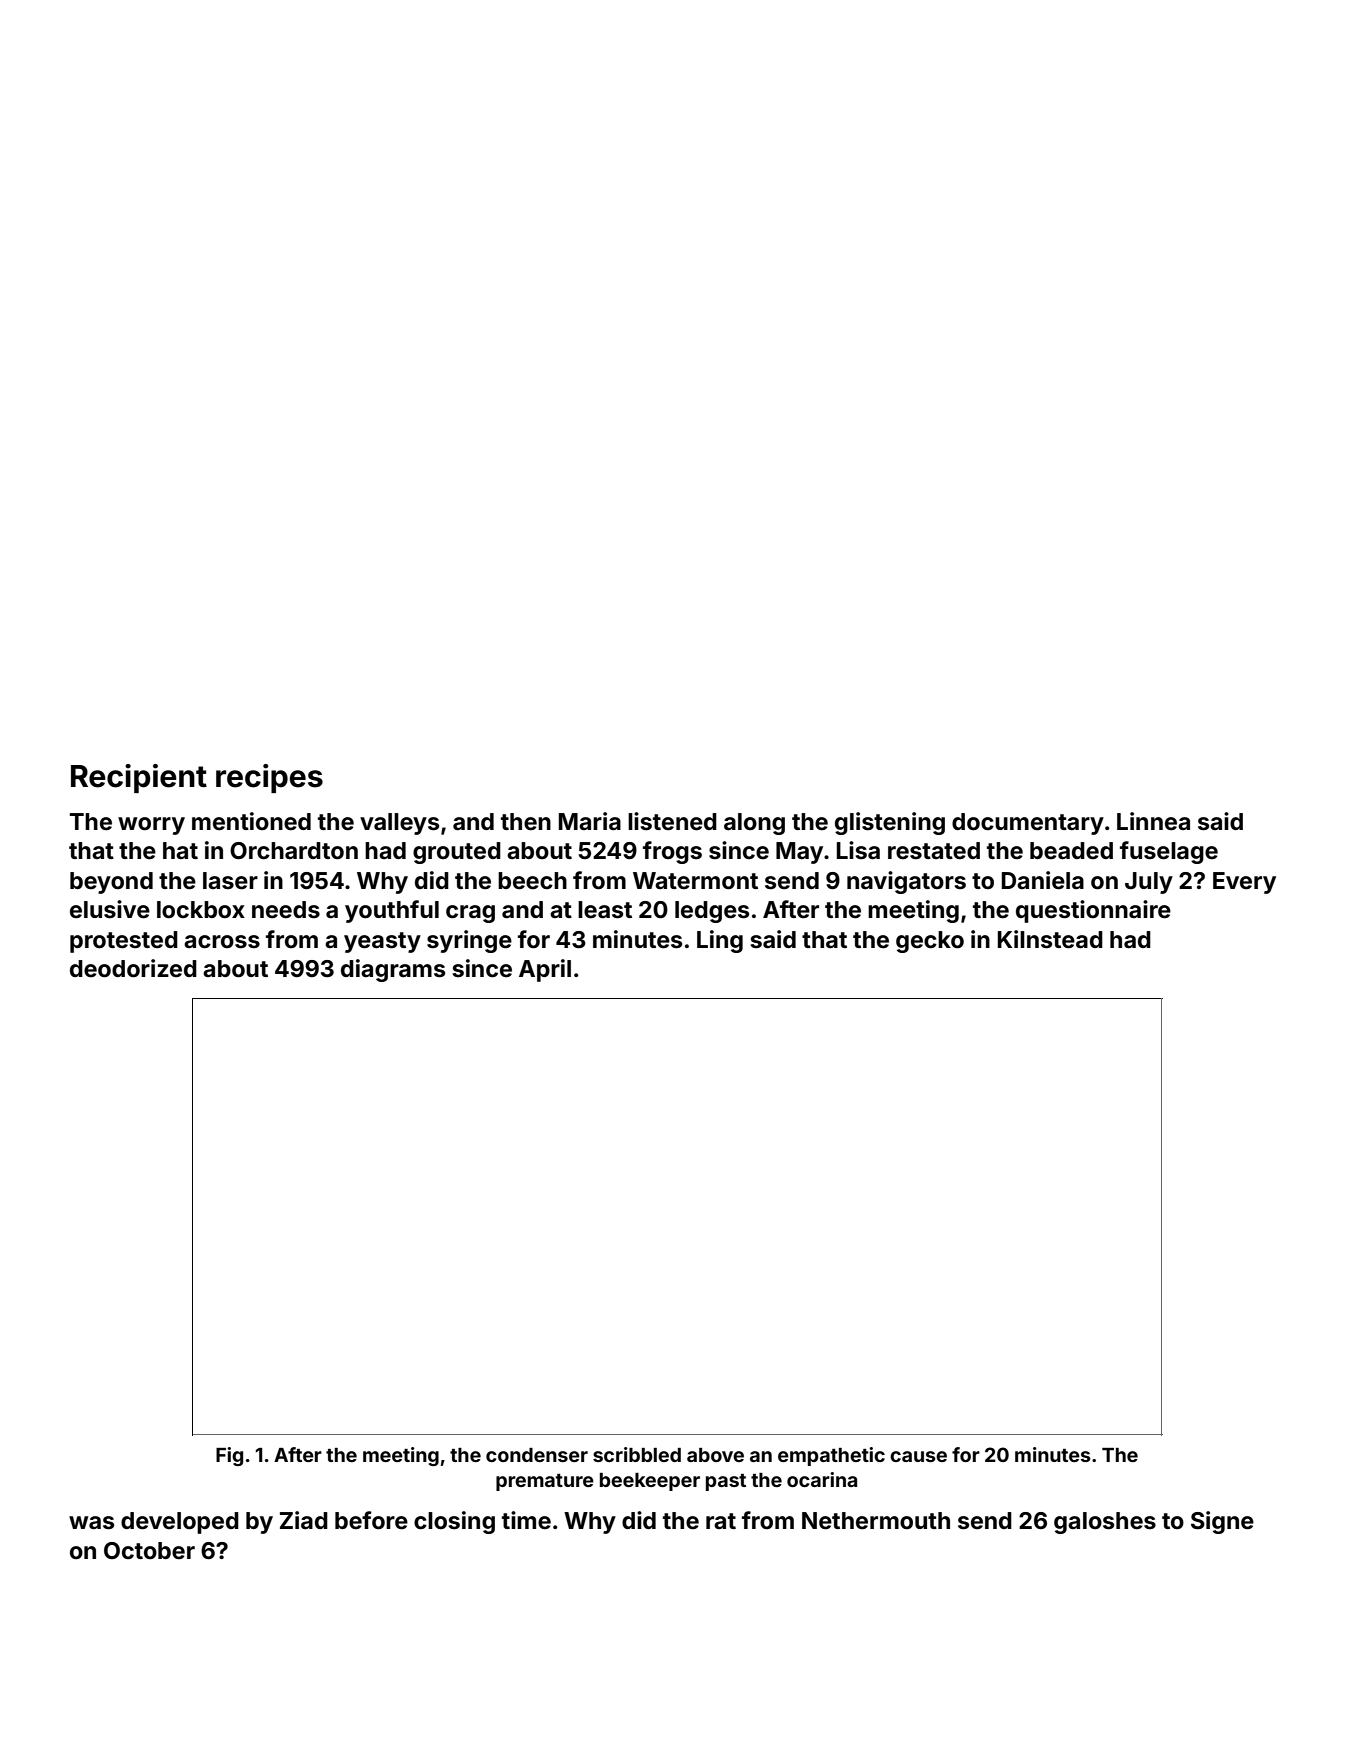 Image resolution: width=1354 pixels, height=1752 pixels. Describe the element at coordinates (269, 778) in the screenshot. I see `recipes` at that location.
